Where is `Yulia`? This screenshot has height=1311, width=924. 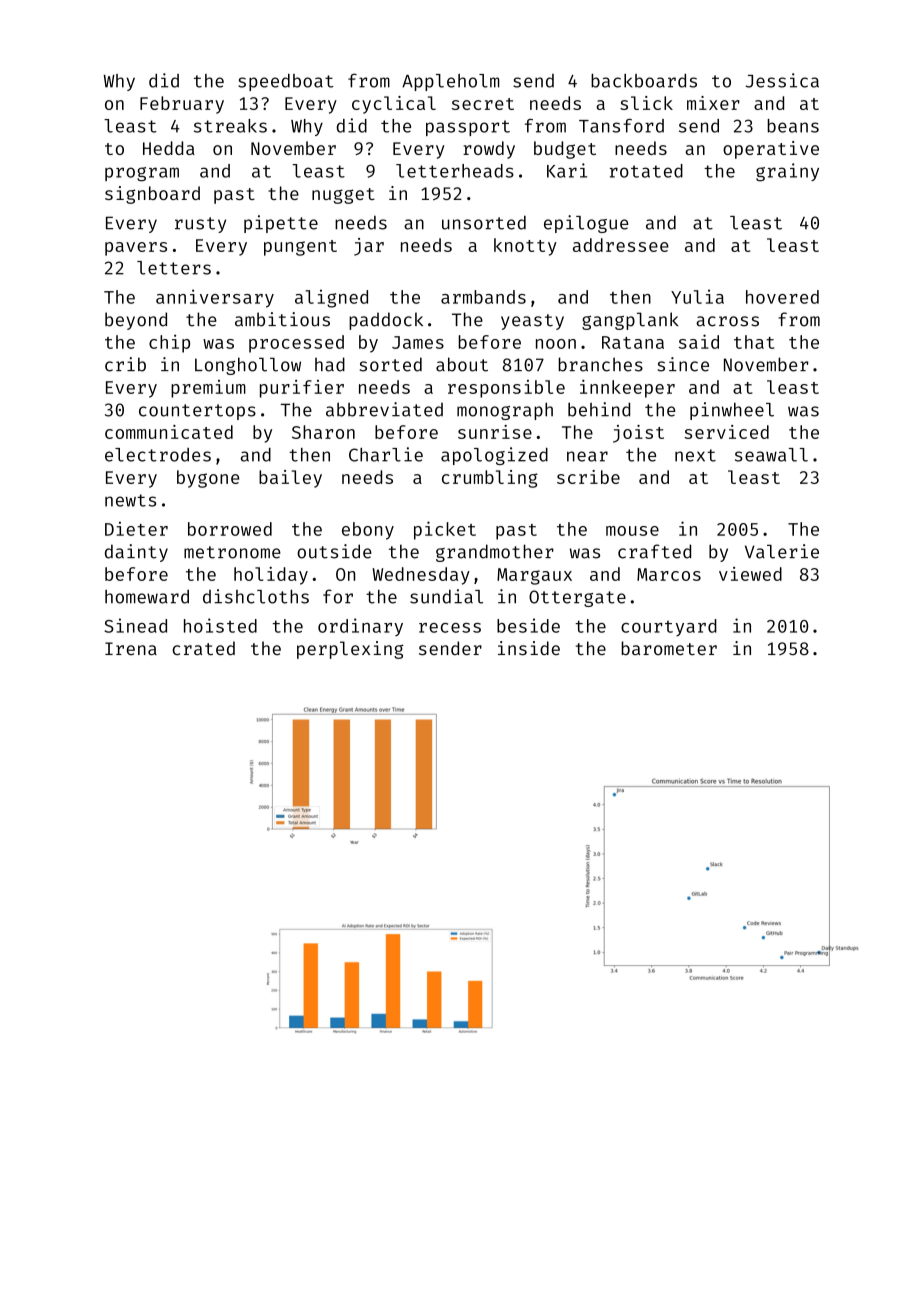
Yulia is located at coordinates (697, 296).
